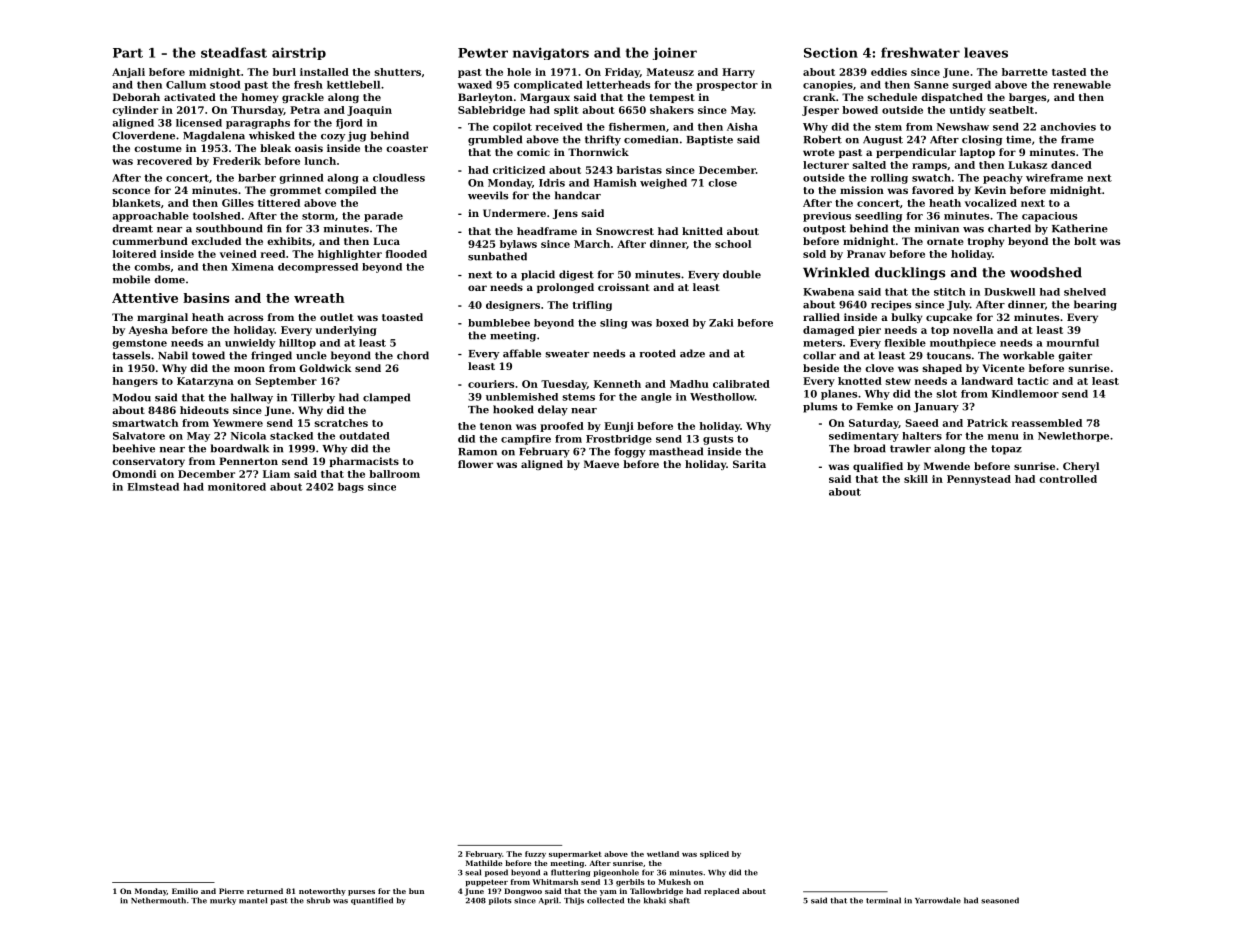 The width and height of the screenshot is (1233, 952). Describe the element at coordinates (663, 854) in the screenshot. I see `wetland` at that location.
